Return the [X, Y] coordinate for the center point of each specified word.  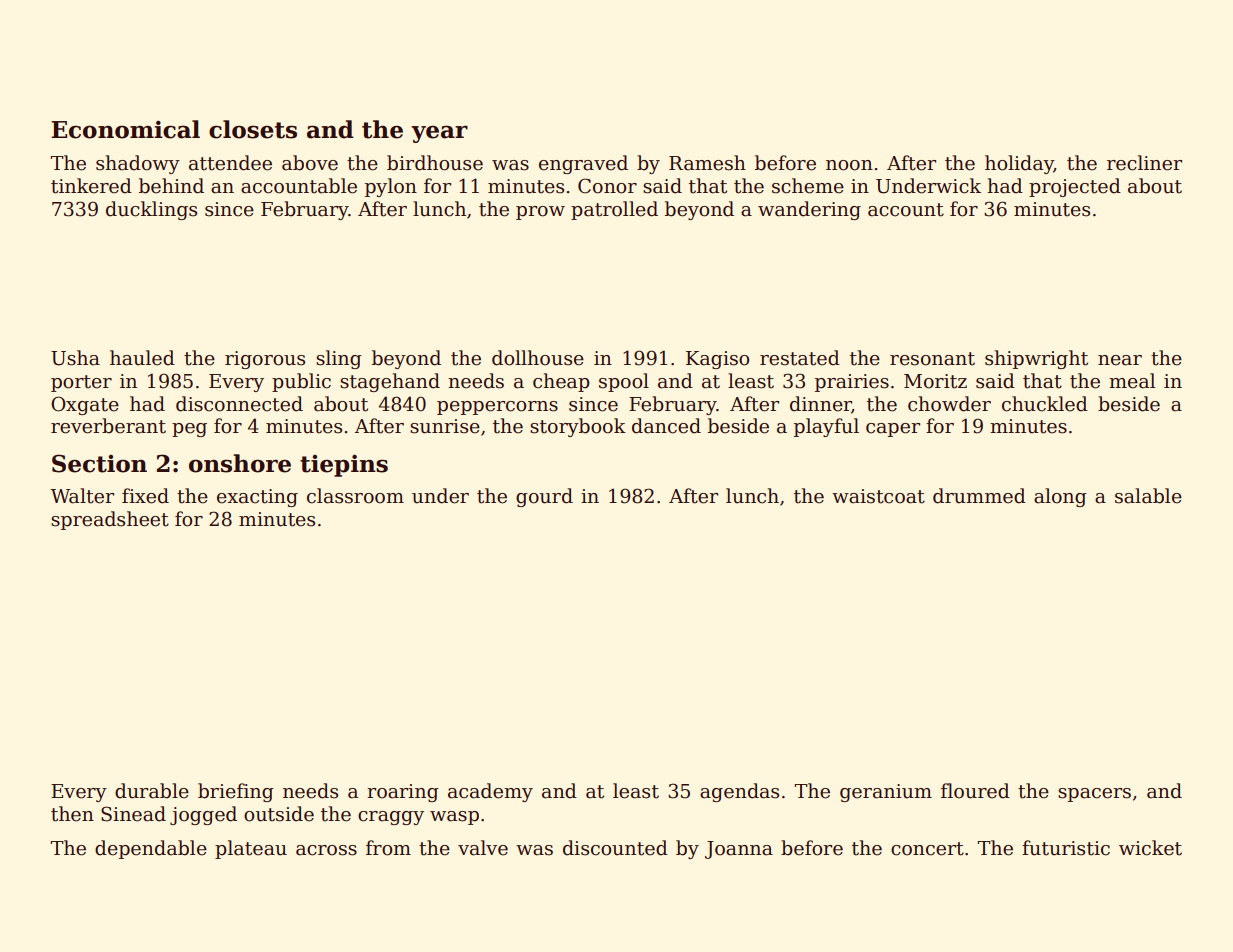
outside [279, 814]
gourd [544, 497]
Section [99, 463]
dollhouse [538, 358]
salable [1148, 496]
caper [893, 430]
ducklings [151, 210]
